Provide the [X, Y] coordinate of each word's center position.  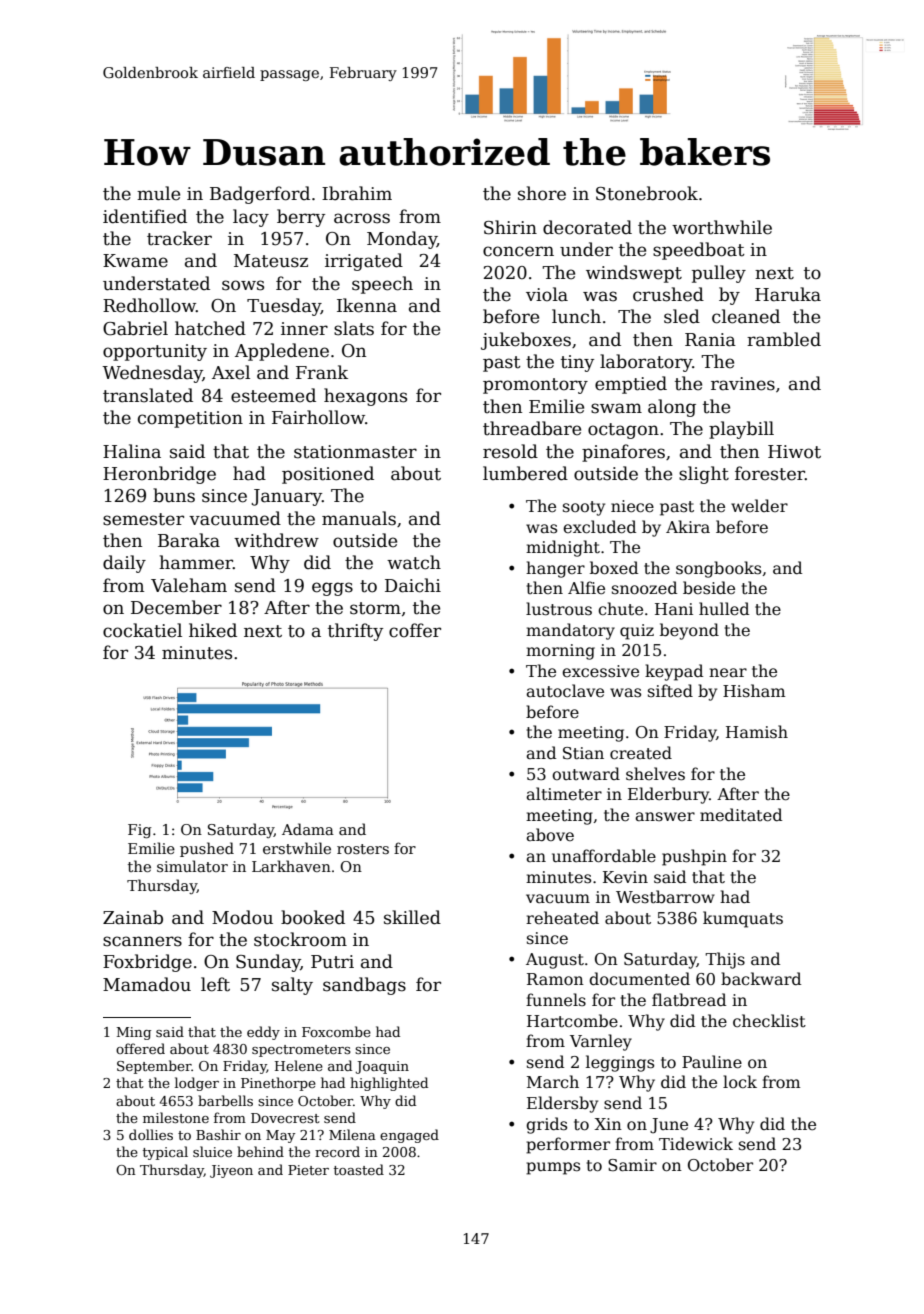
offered [140, 1048]
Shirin [510, 227]
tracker [179, 238]
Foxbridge [147, 963]
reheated [562, 918]
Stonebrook [647, 193]
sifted [670, 690]
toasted [359, 1169]
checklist [769, 1020]
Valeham [189, 585]
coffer [415, 630]
